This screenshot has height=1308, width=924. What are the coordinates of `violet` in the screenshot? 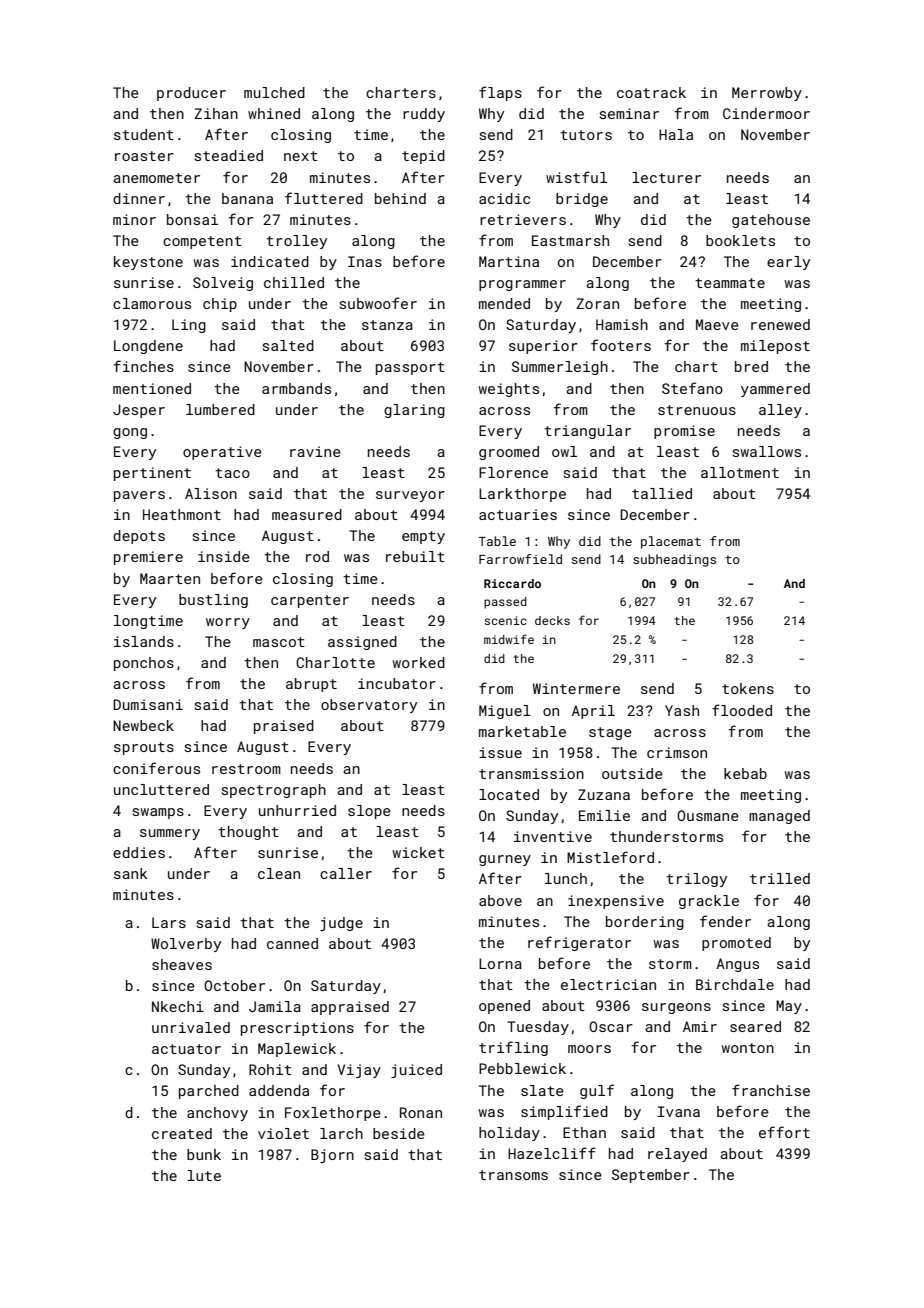 It's located at (283, 1133).
